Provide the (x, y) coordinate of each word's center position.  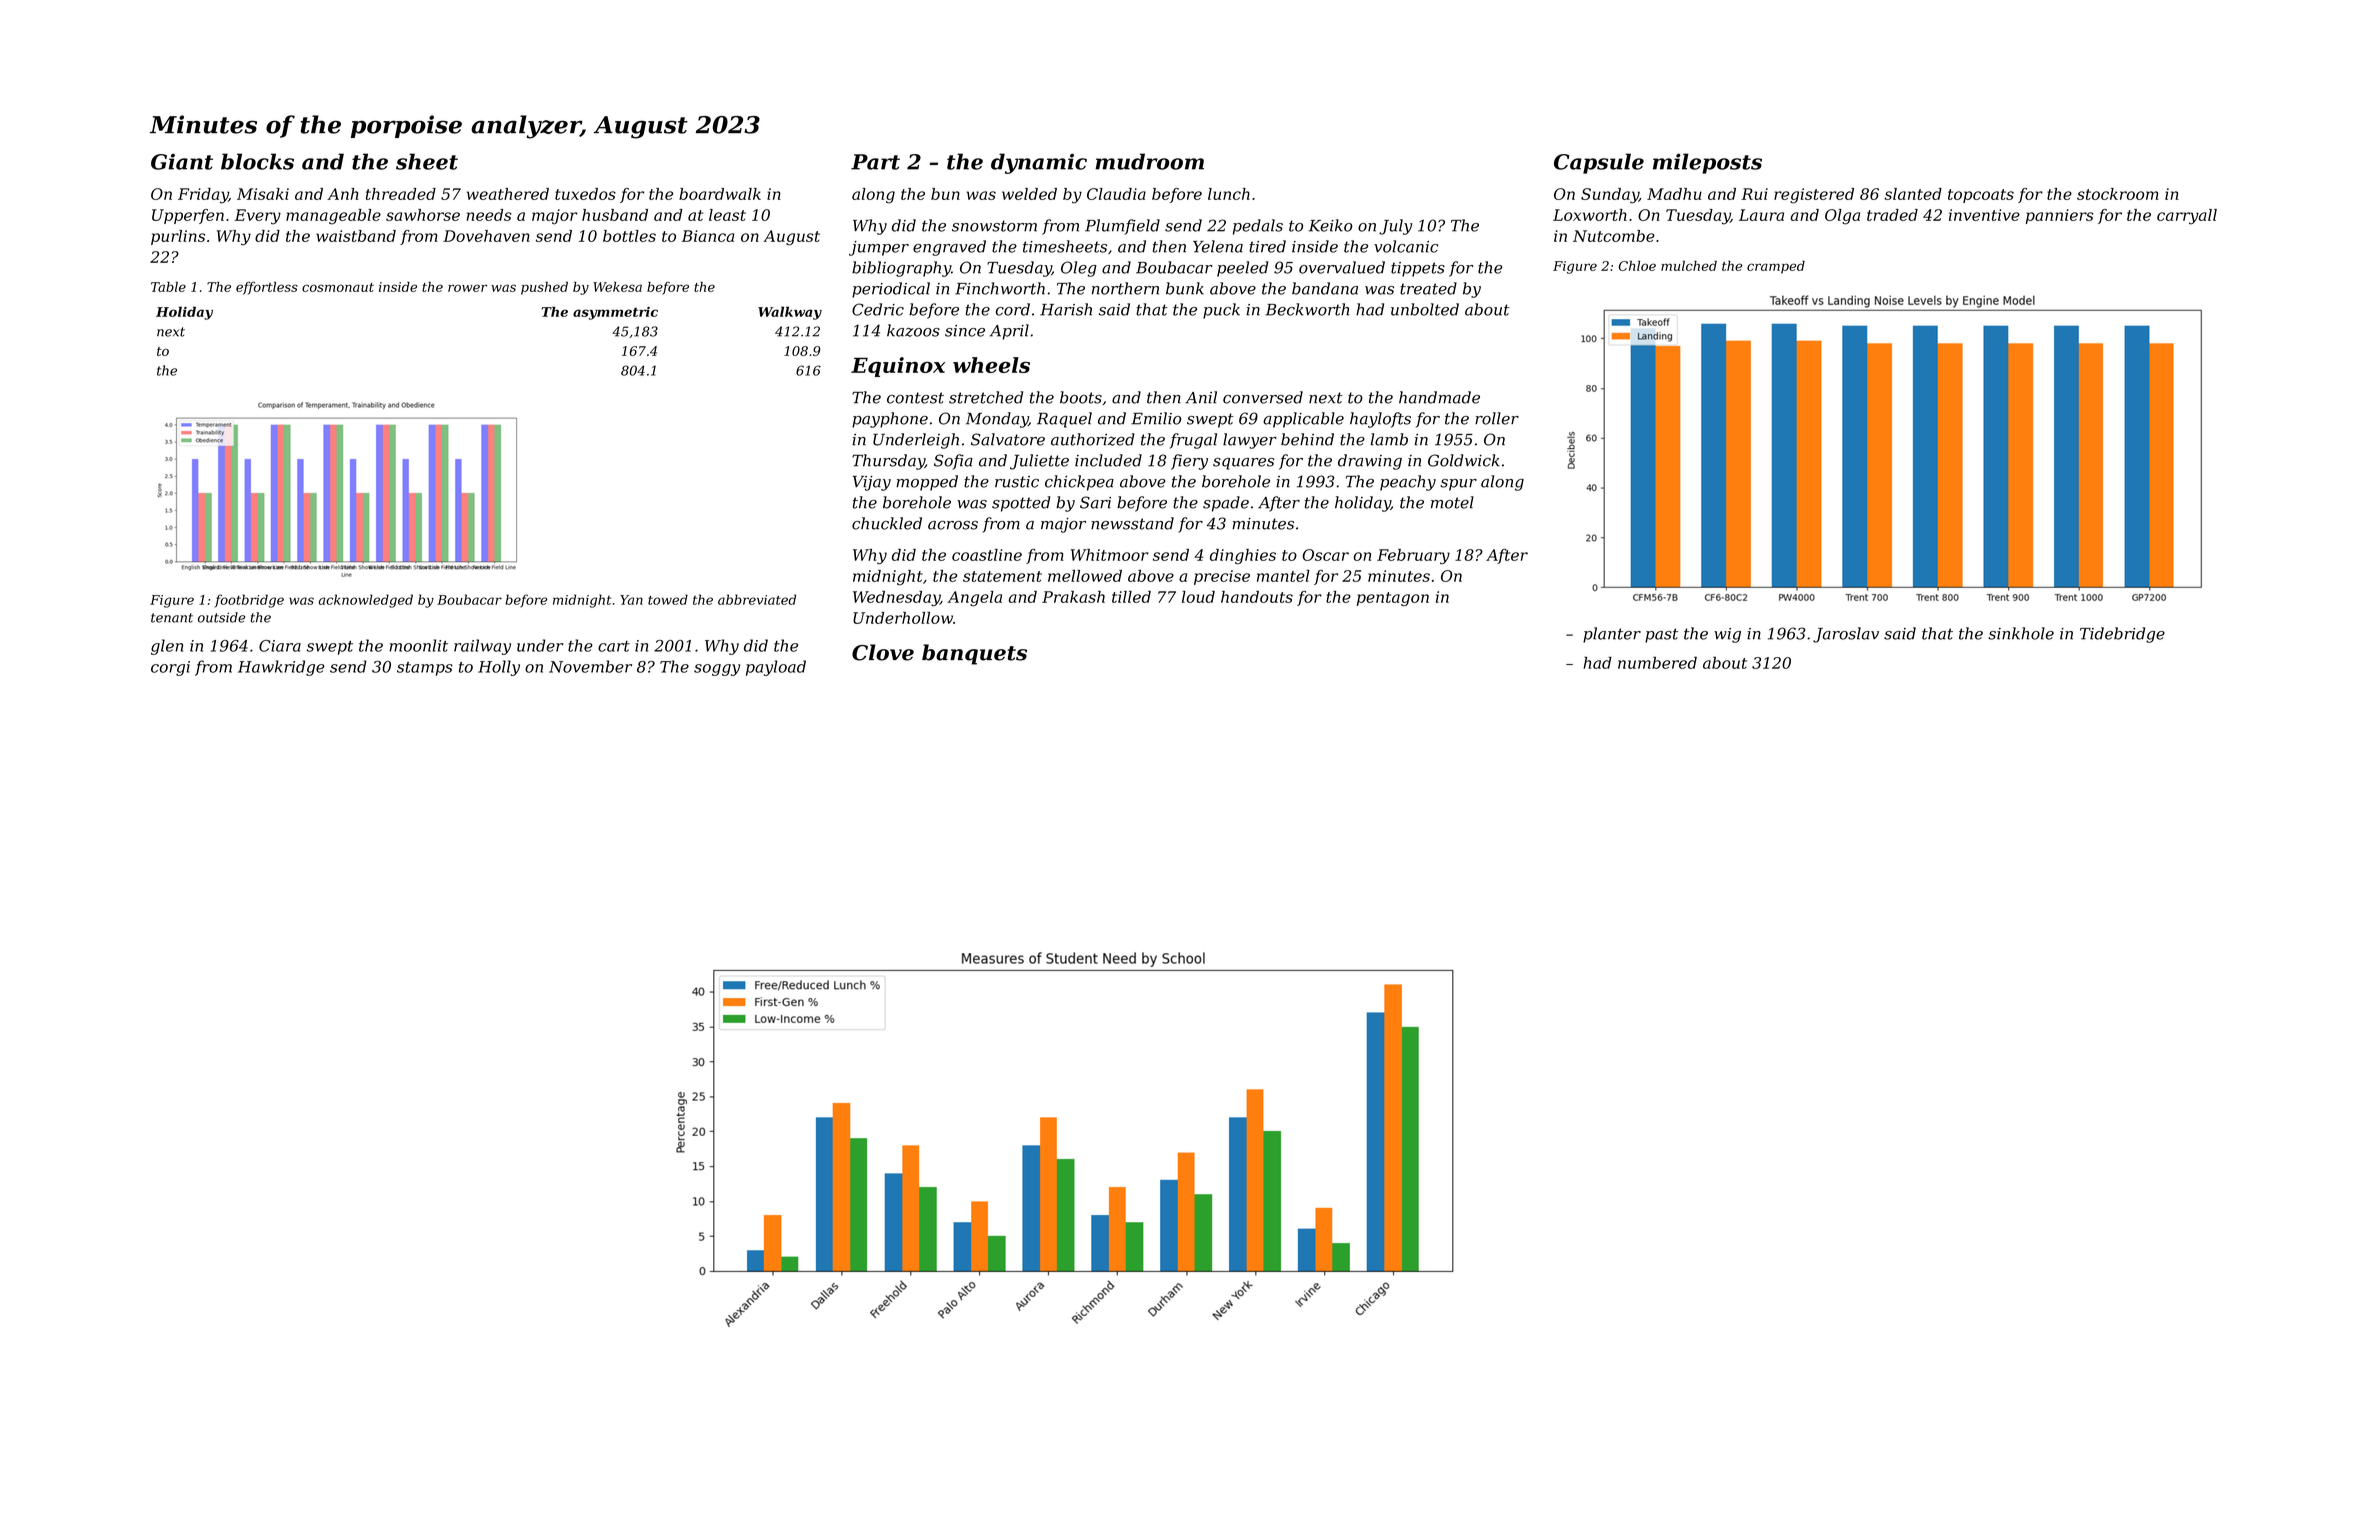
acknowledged (365, 601)
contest (915, 398)
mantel (1283, 576)
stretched (986, 397)
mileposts (1707, 163)
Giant (182, 161)
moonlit (418, 645)
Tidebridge (2122, 635)
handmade (1439, 397)
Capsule (1599, 163)
